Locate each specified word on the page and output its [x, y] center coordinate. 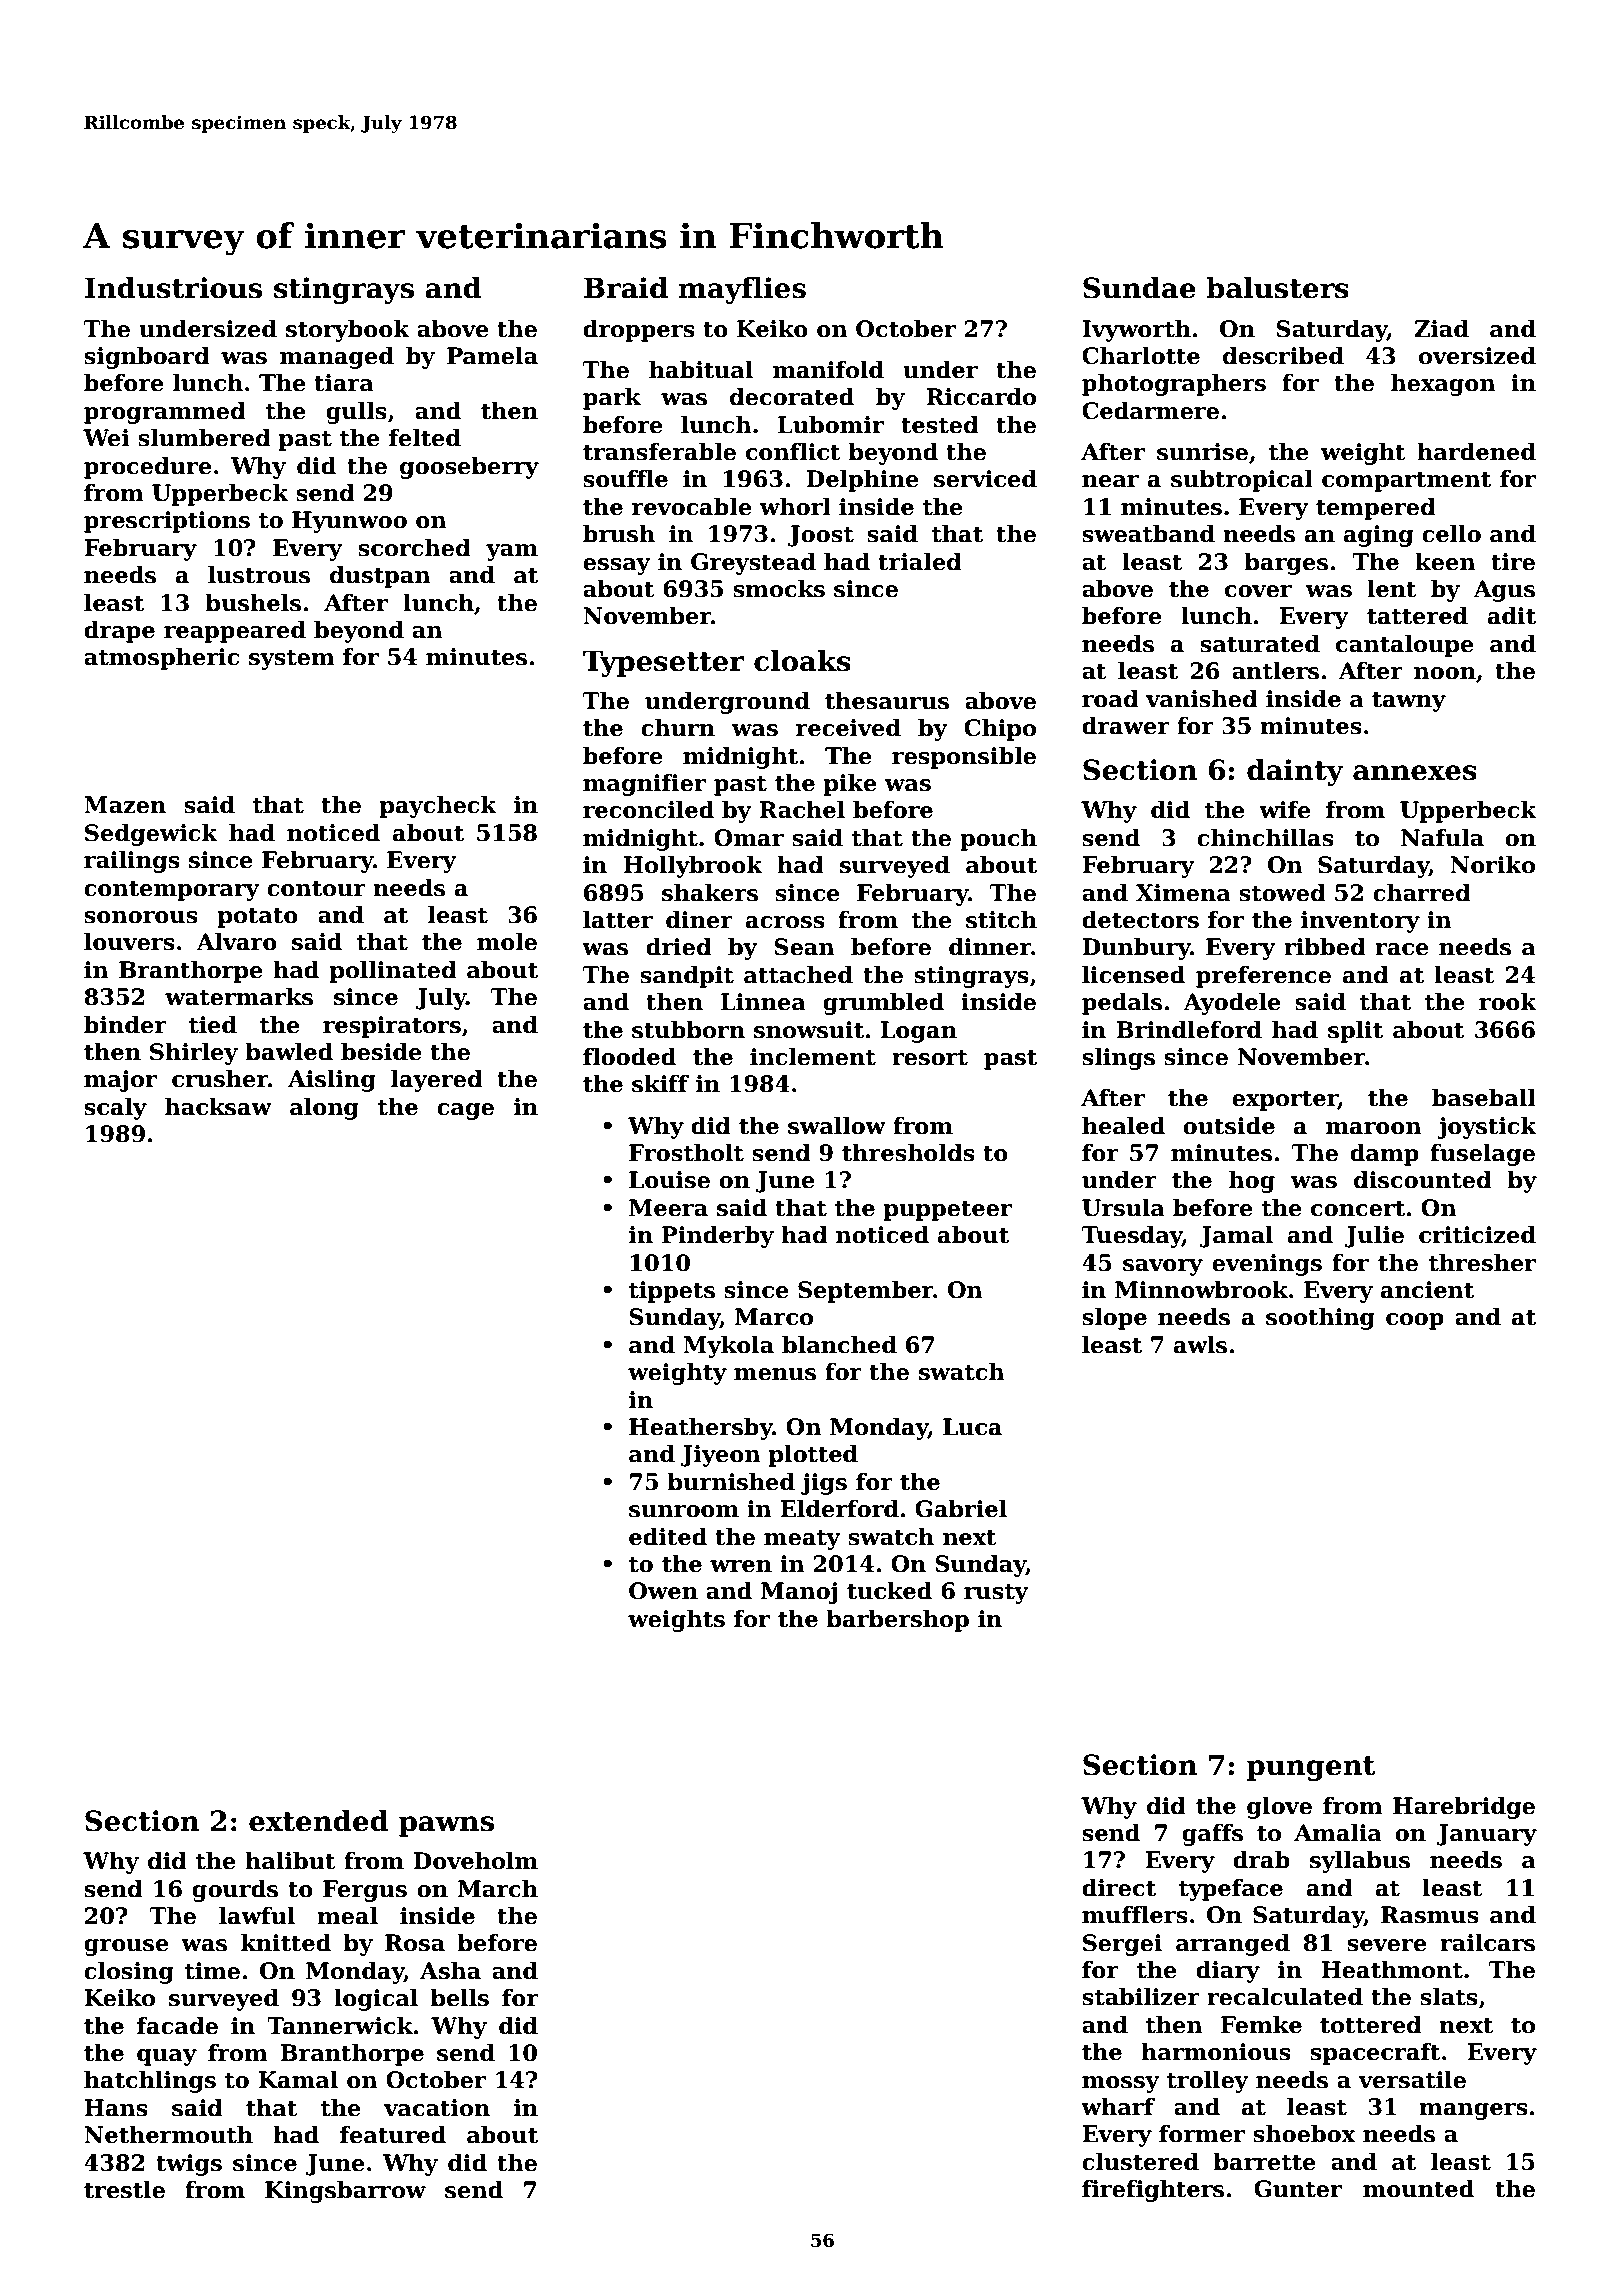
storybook [348, 331]
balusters [1277, 288]
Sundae [1139, 288]
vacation [437, 2108]
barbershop [897, 1621]
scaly [115, 1109]
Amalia [1338, 1833]
